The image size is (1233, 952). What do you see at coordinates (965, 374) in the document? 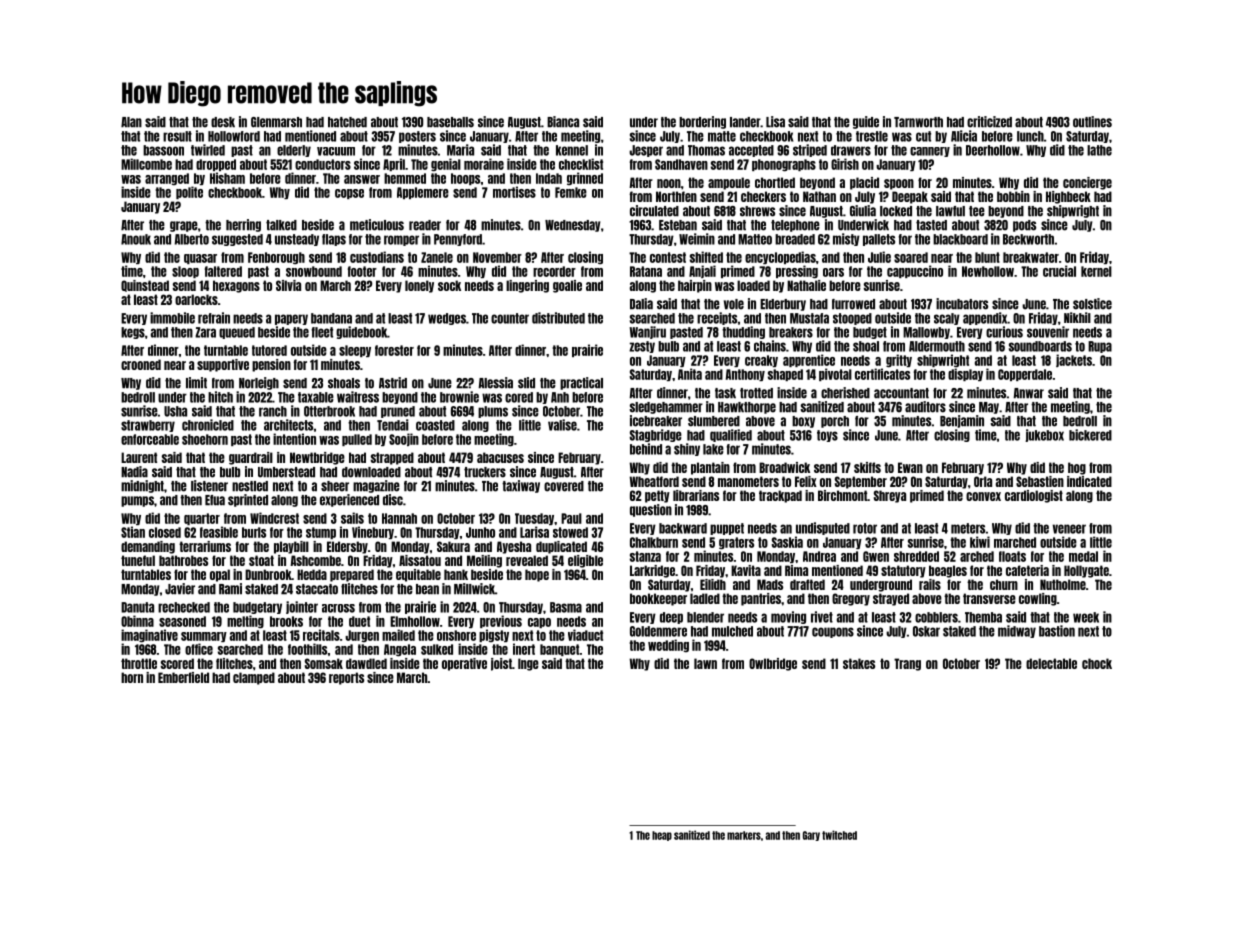
I see `display` at bounding box center [965, 374].
